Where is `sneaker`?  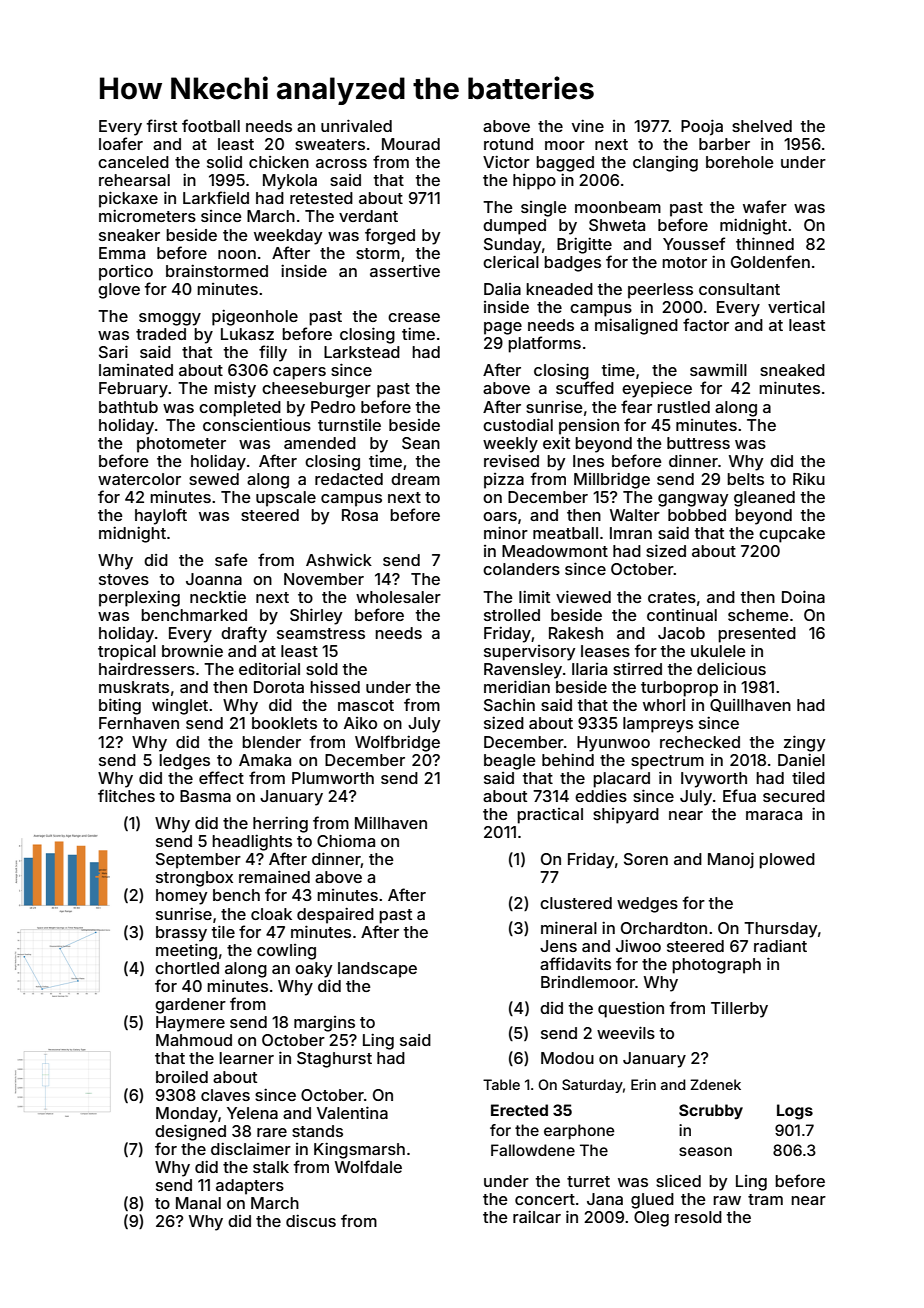 sneaker is located at coordinates (129, 235).
